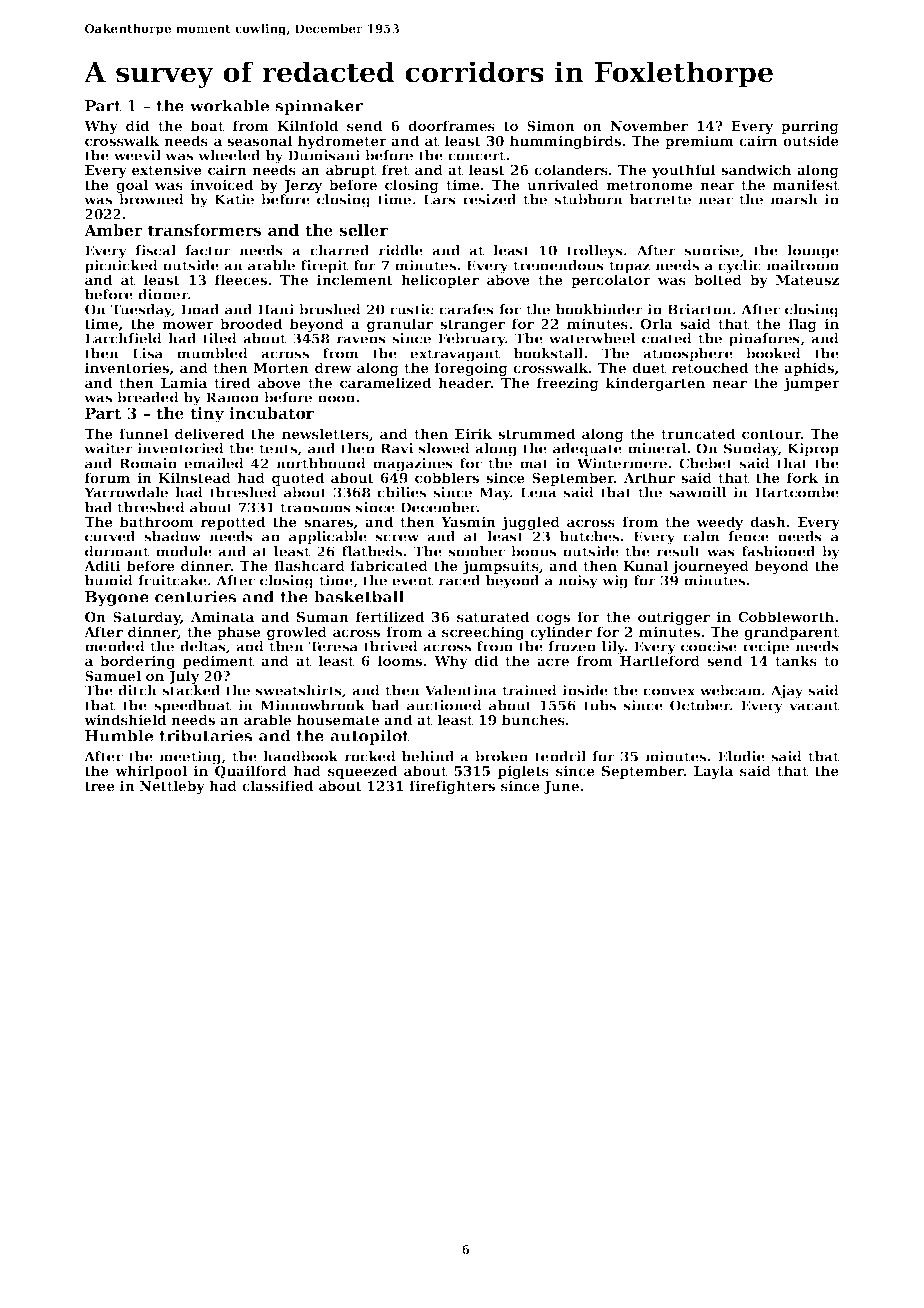  What do you see at coordinates (551, 125) in the page?
I see `Simon` at bounding box center [551, 125].
